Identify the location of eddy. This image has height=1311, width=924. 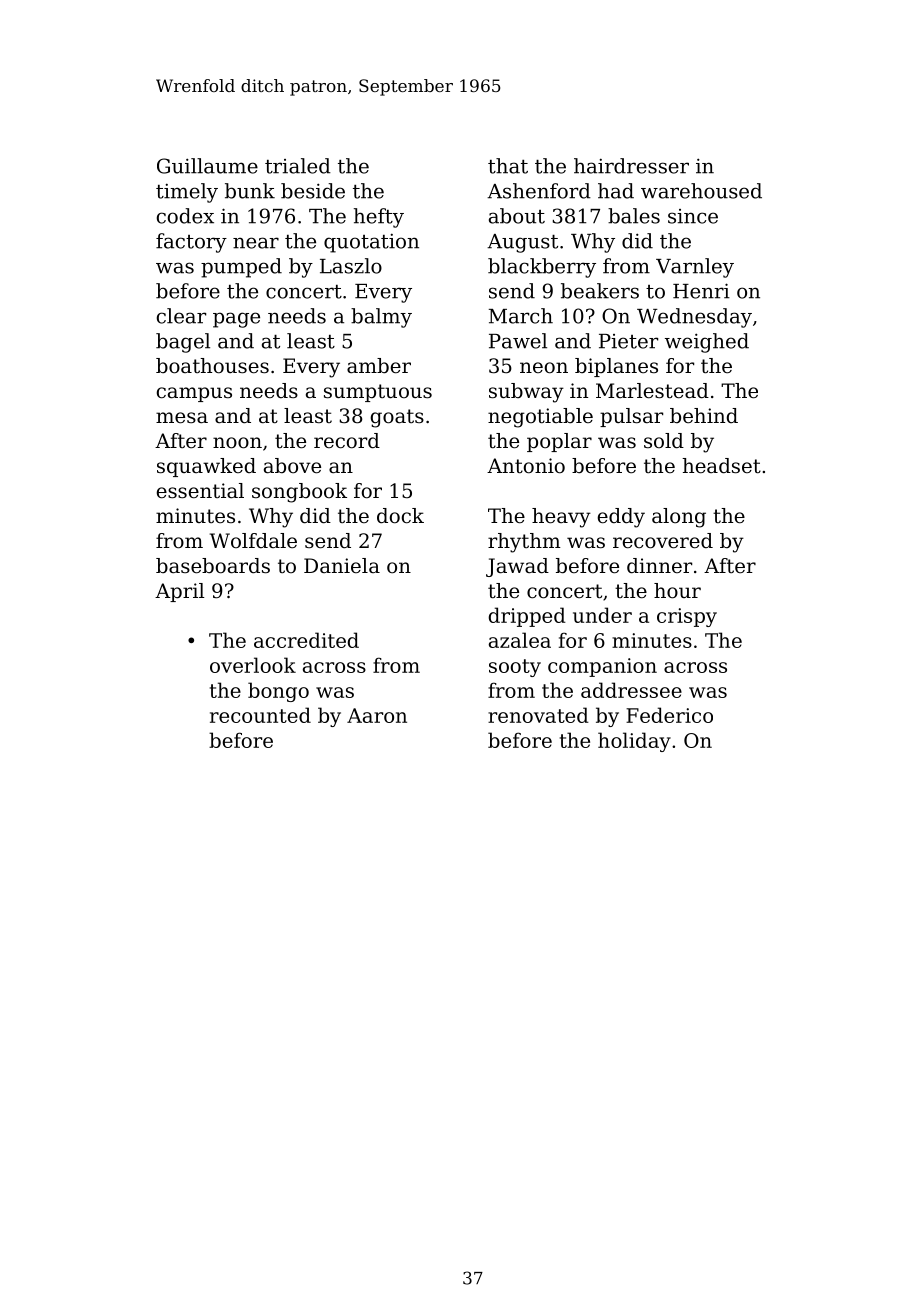
(621, 518).
